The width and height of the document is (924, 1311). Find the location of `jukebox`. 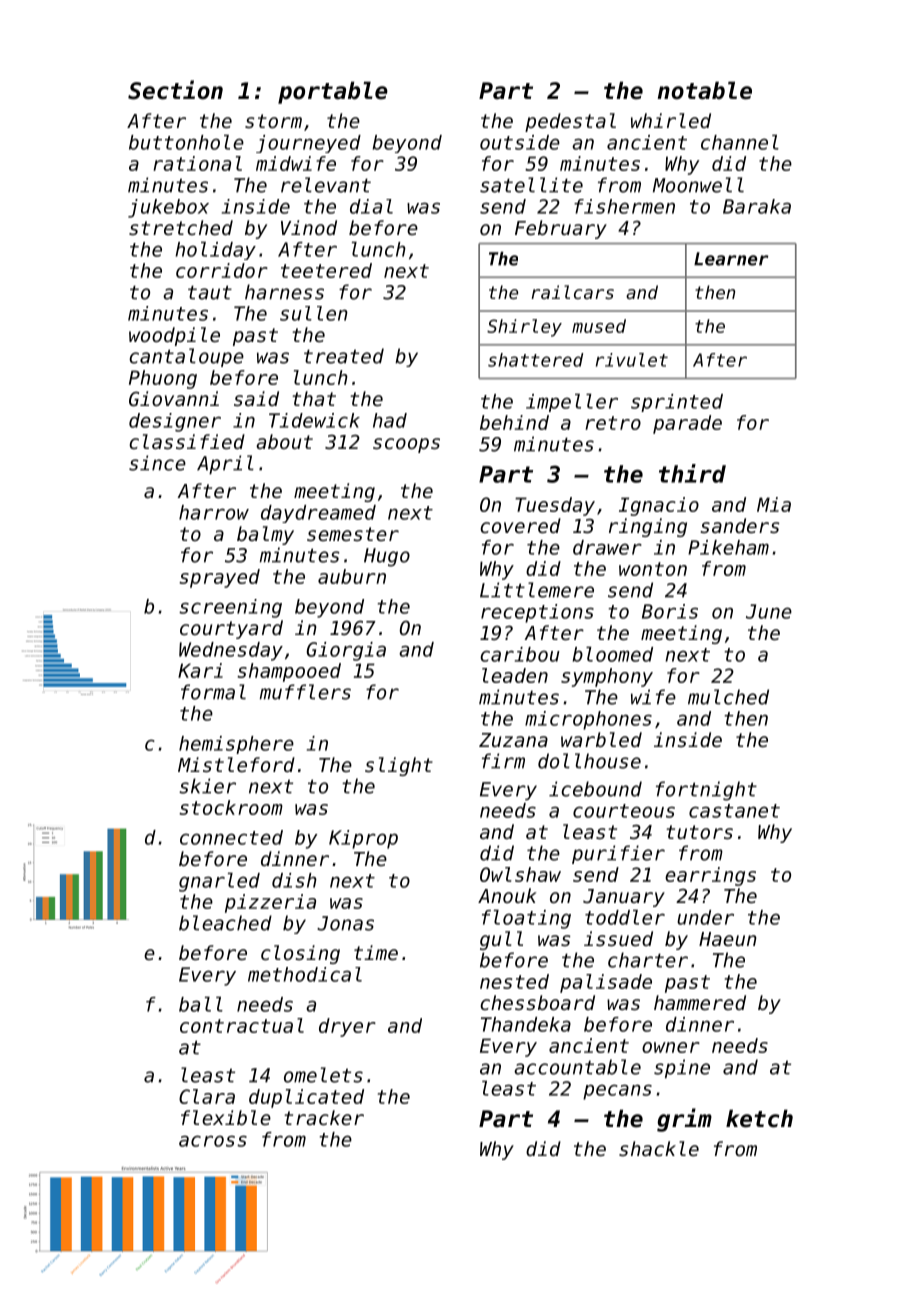

jukebox is located at coordinates (168, 208).
